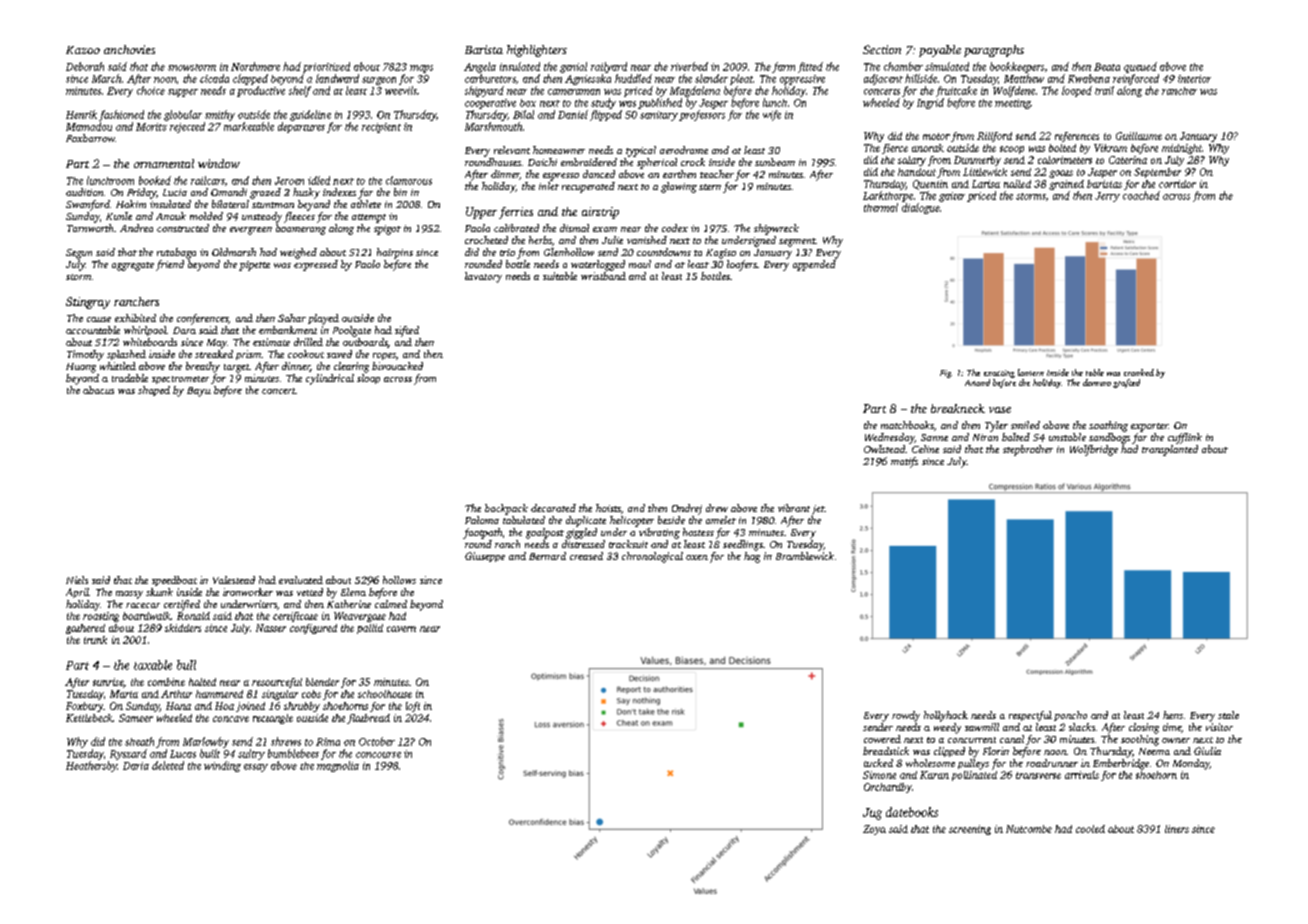  What do you see at coordinates (391, 604) in the document?
I see `calmed` at bounding box center [391, 604].
